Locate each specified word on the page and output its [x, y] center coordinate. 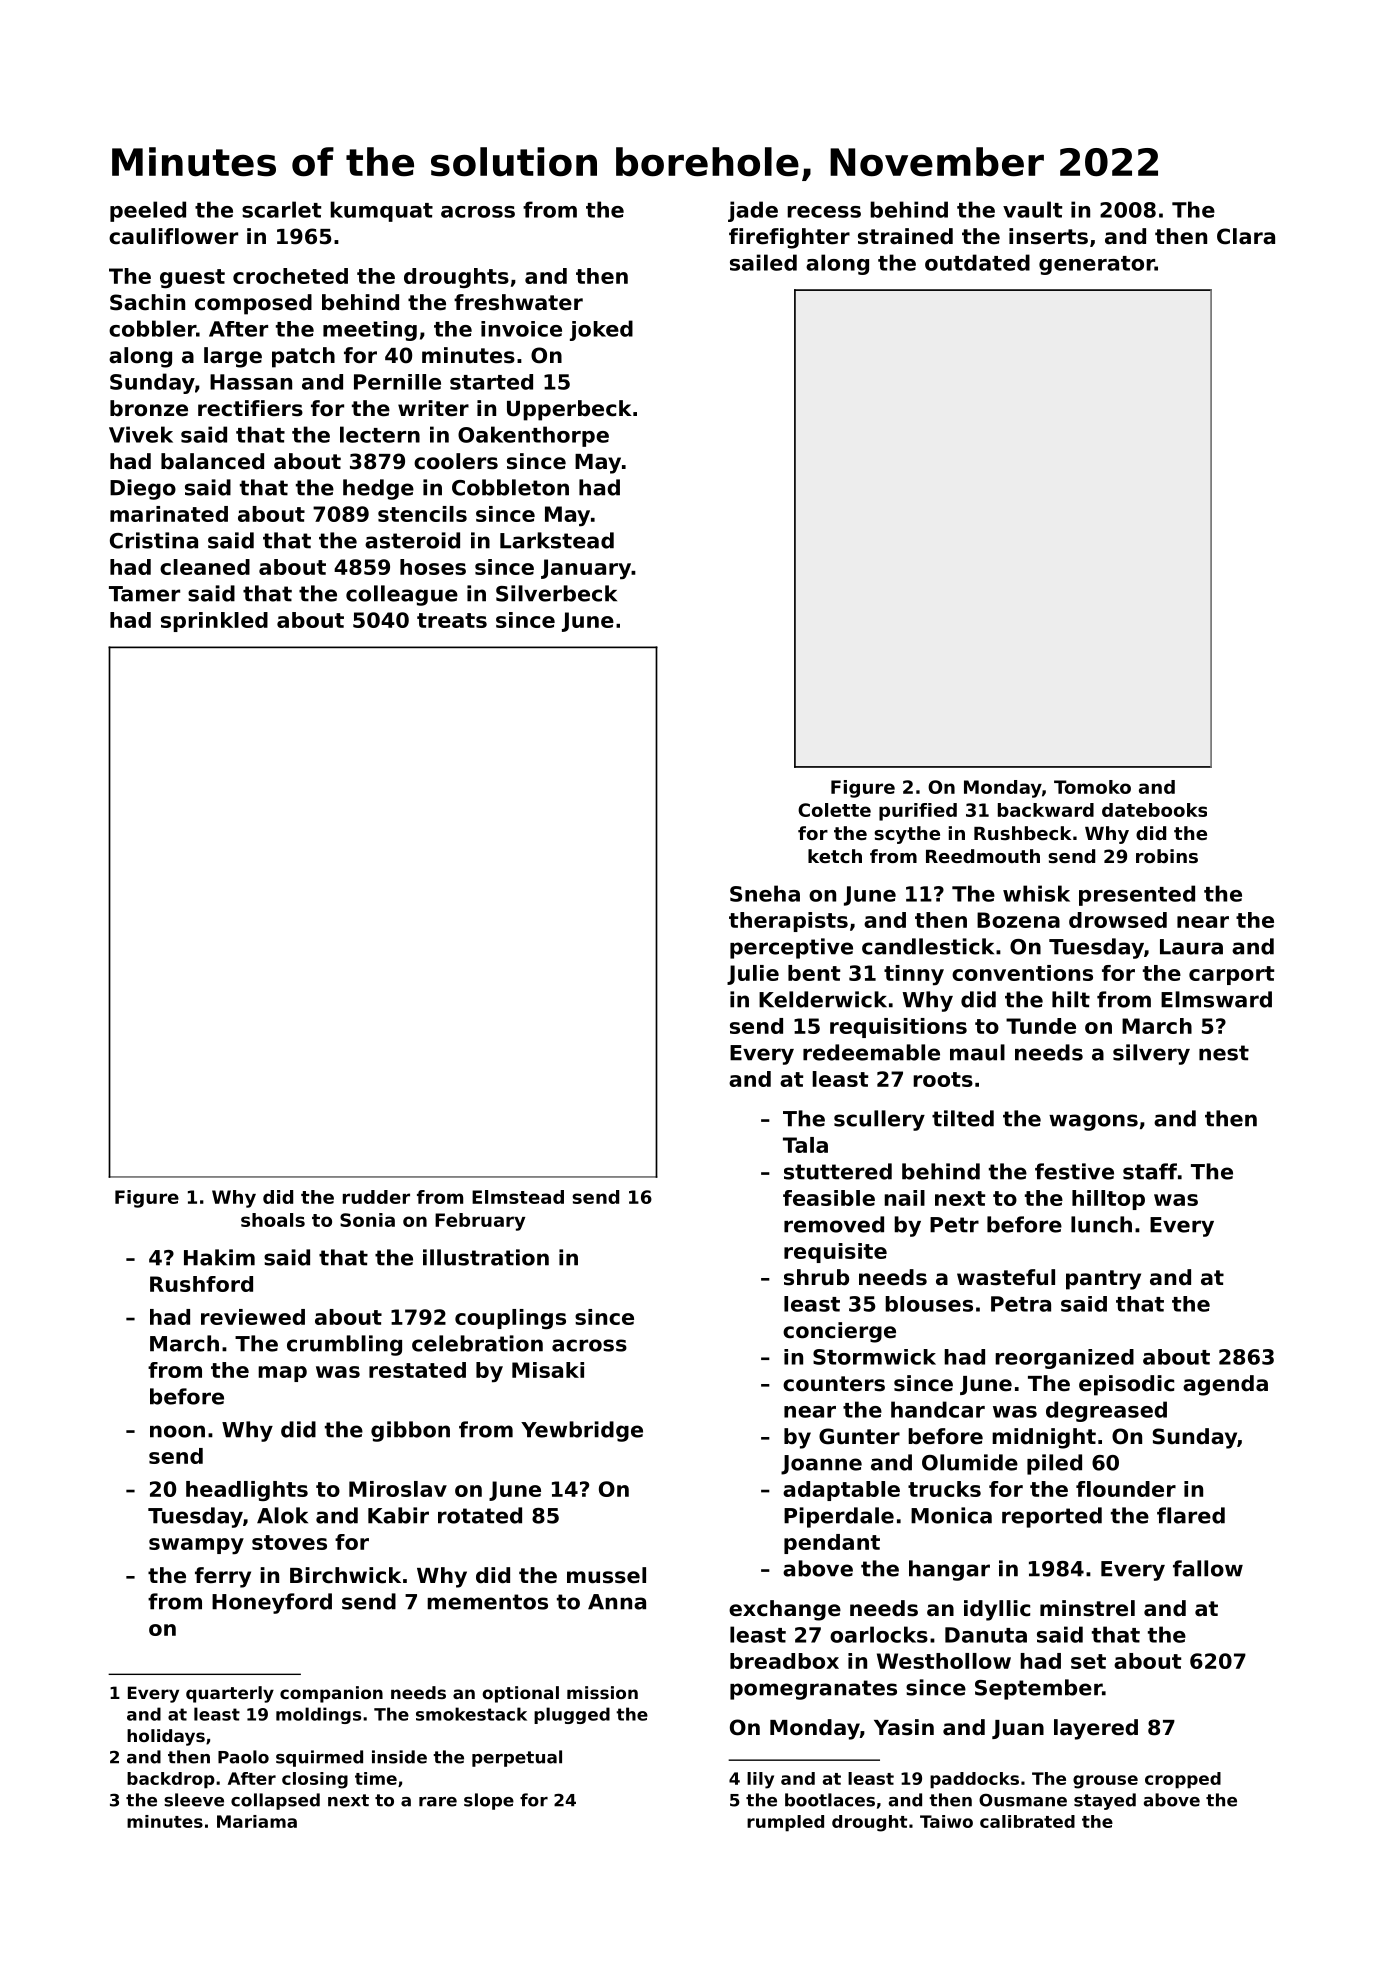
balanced [212, 461]
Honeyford [272, 1603]
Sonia [367, 1220]
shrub [816, 1277]
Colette [834, 810]
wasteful [1006, 1277]
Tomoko [1092, 787]
